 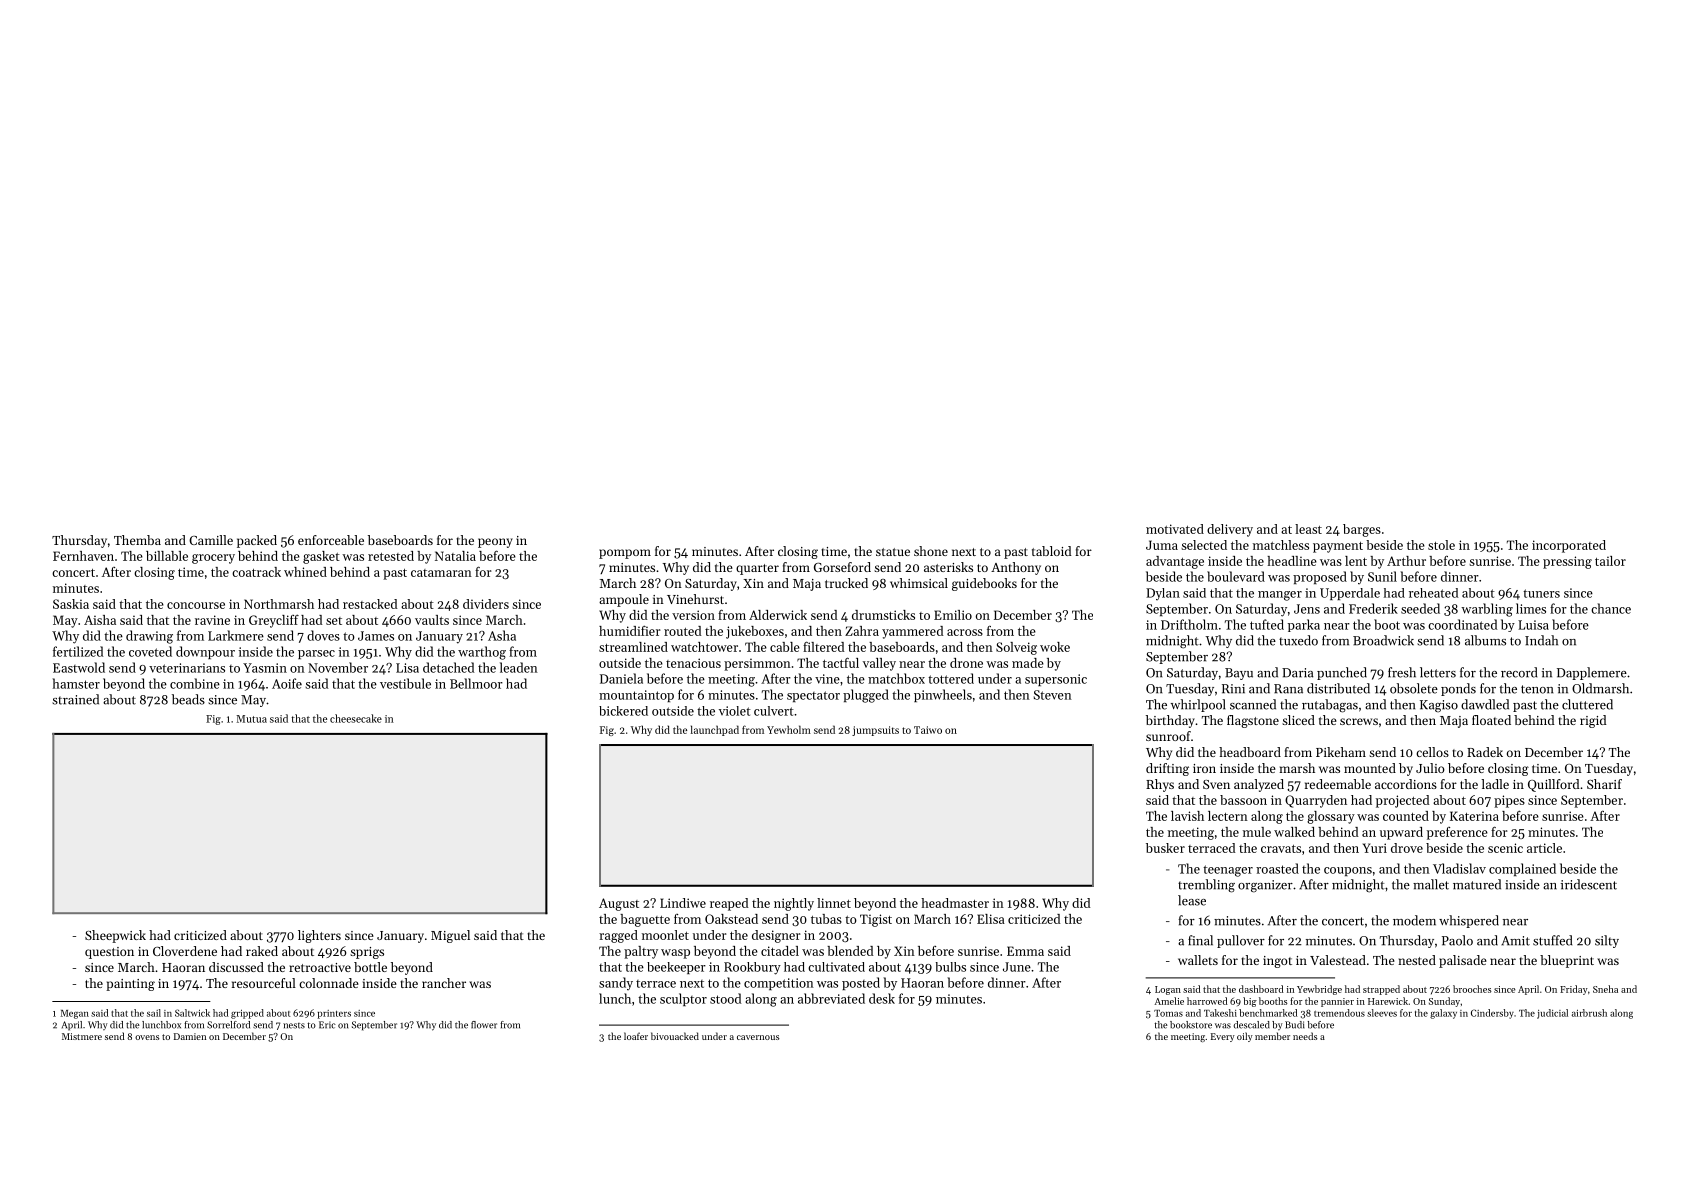 I want to click on statue, so click(x=893, y=552).
